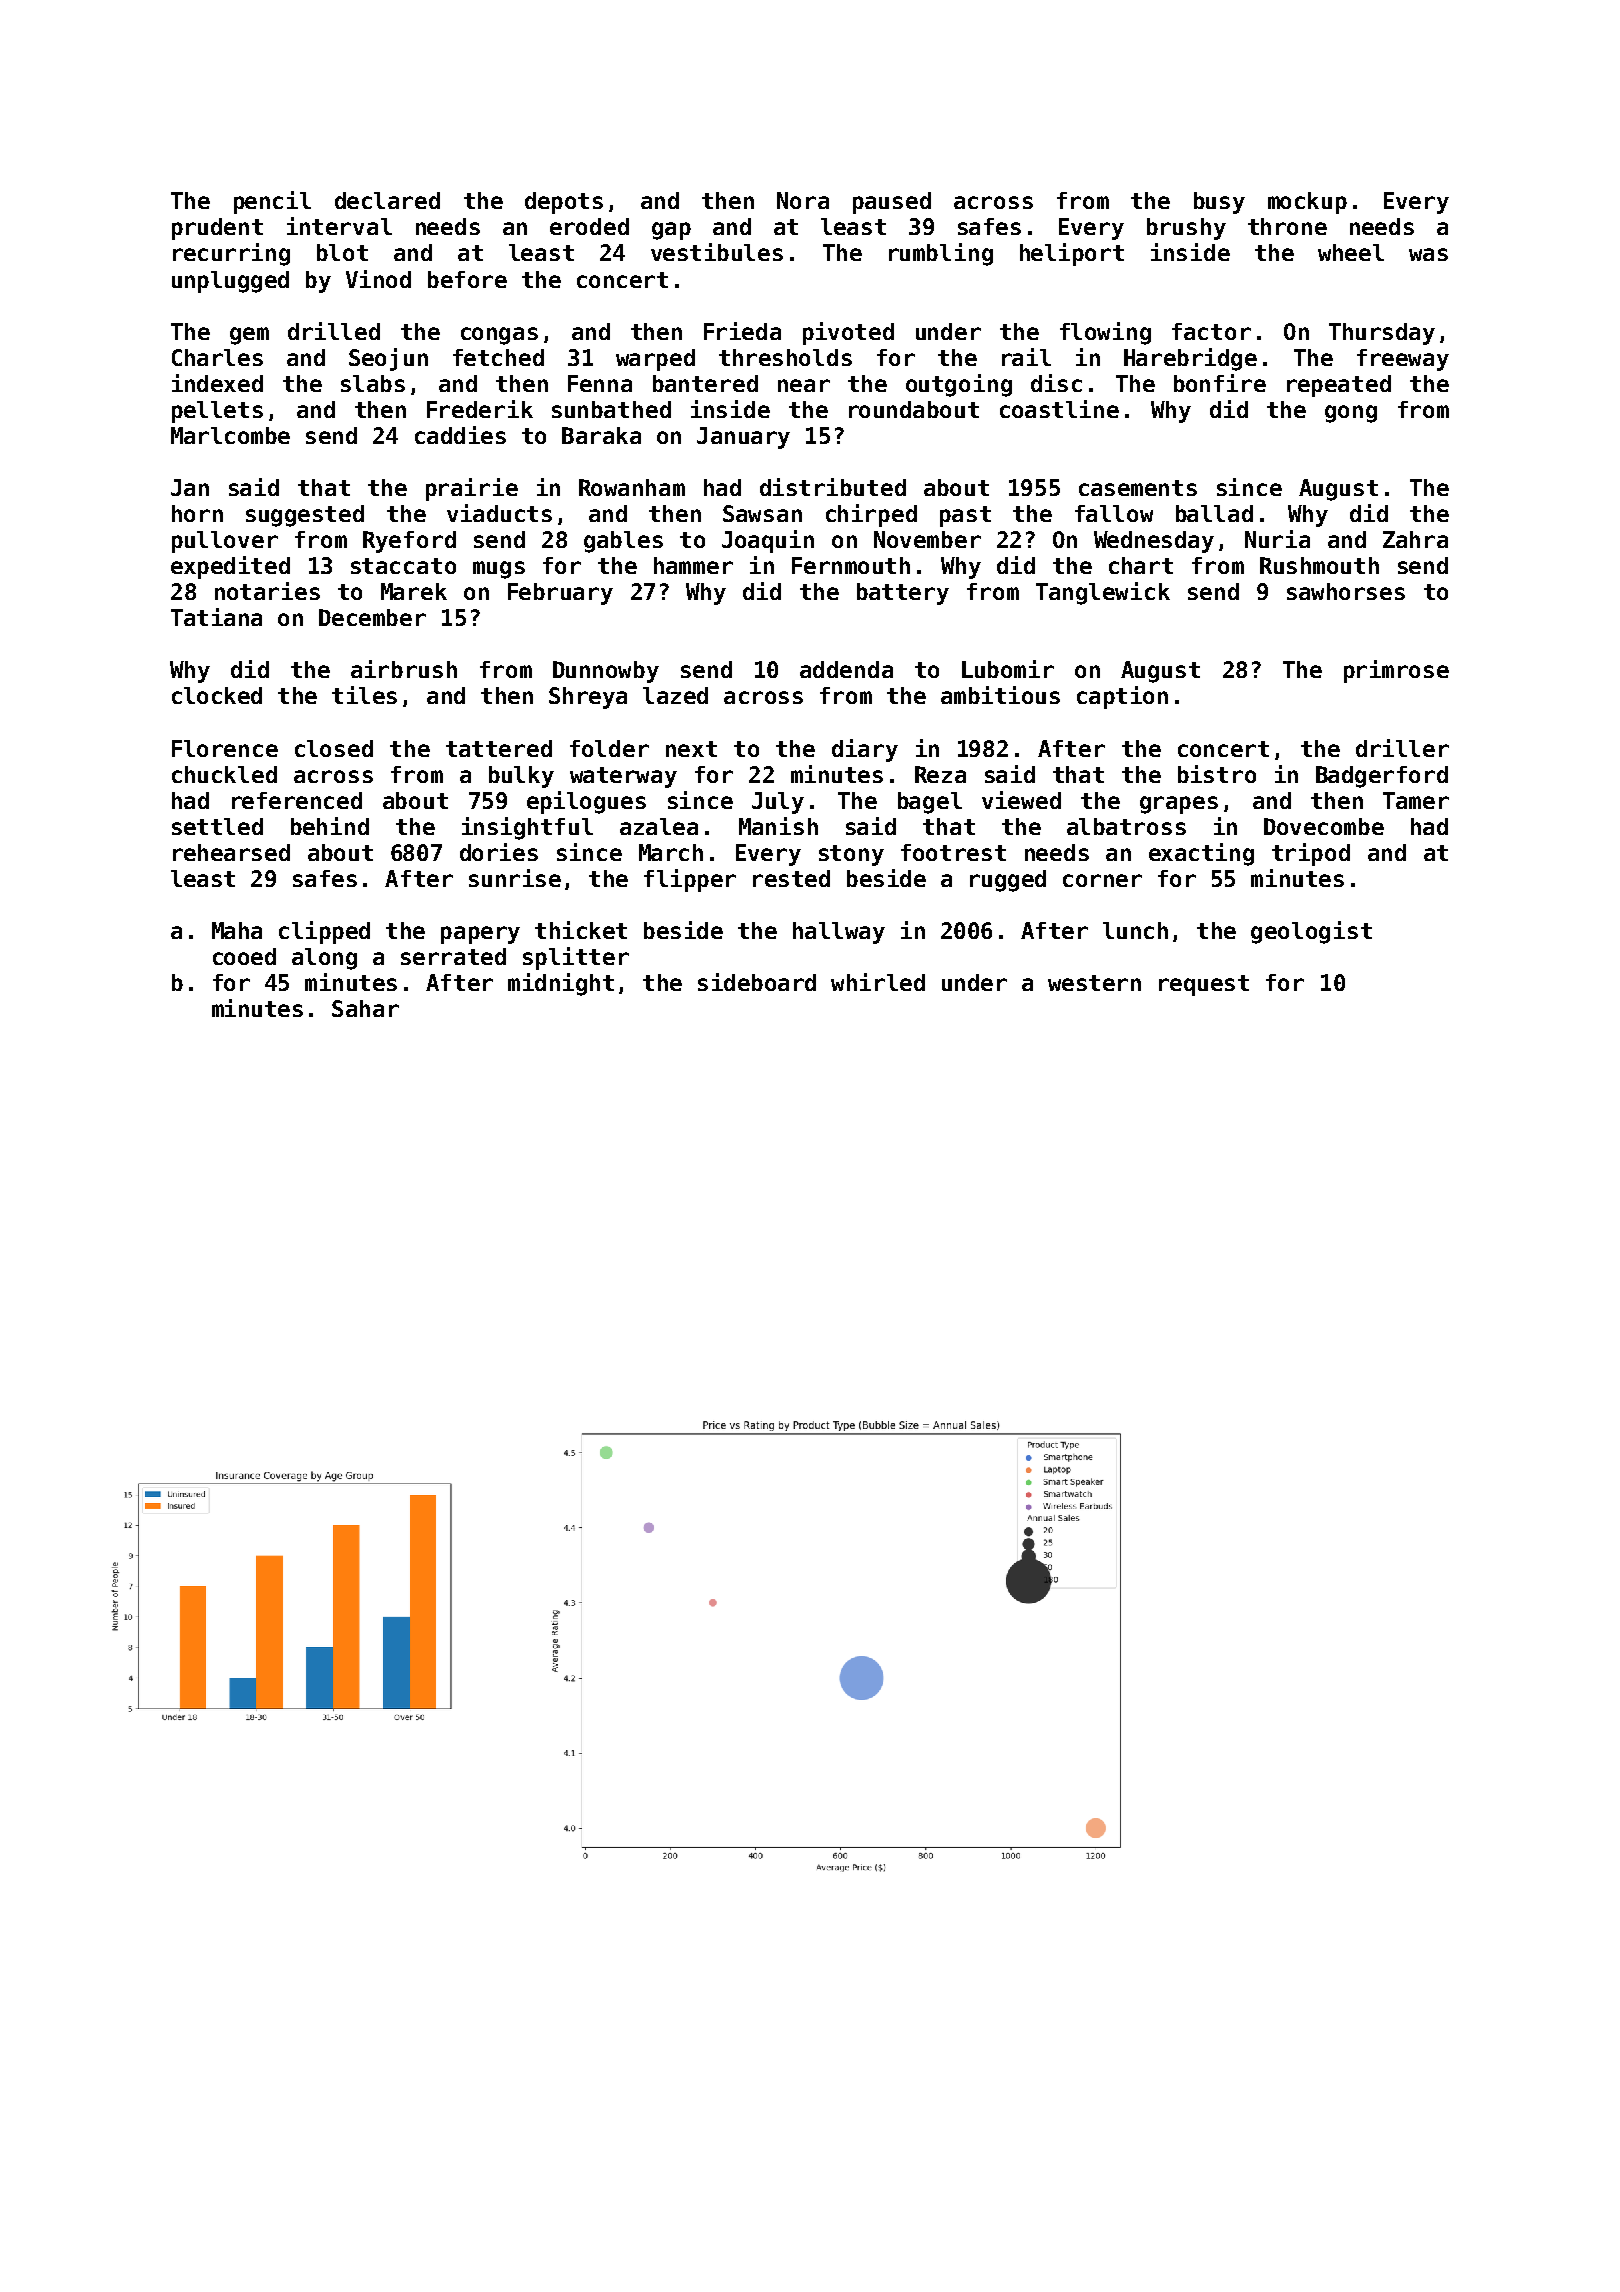  Describe the element at coordinates (1307, 203) in the page. I see `mockup` at that location.
